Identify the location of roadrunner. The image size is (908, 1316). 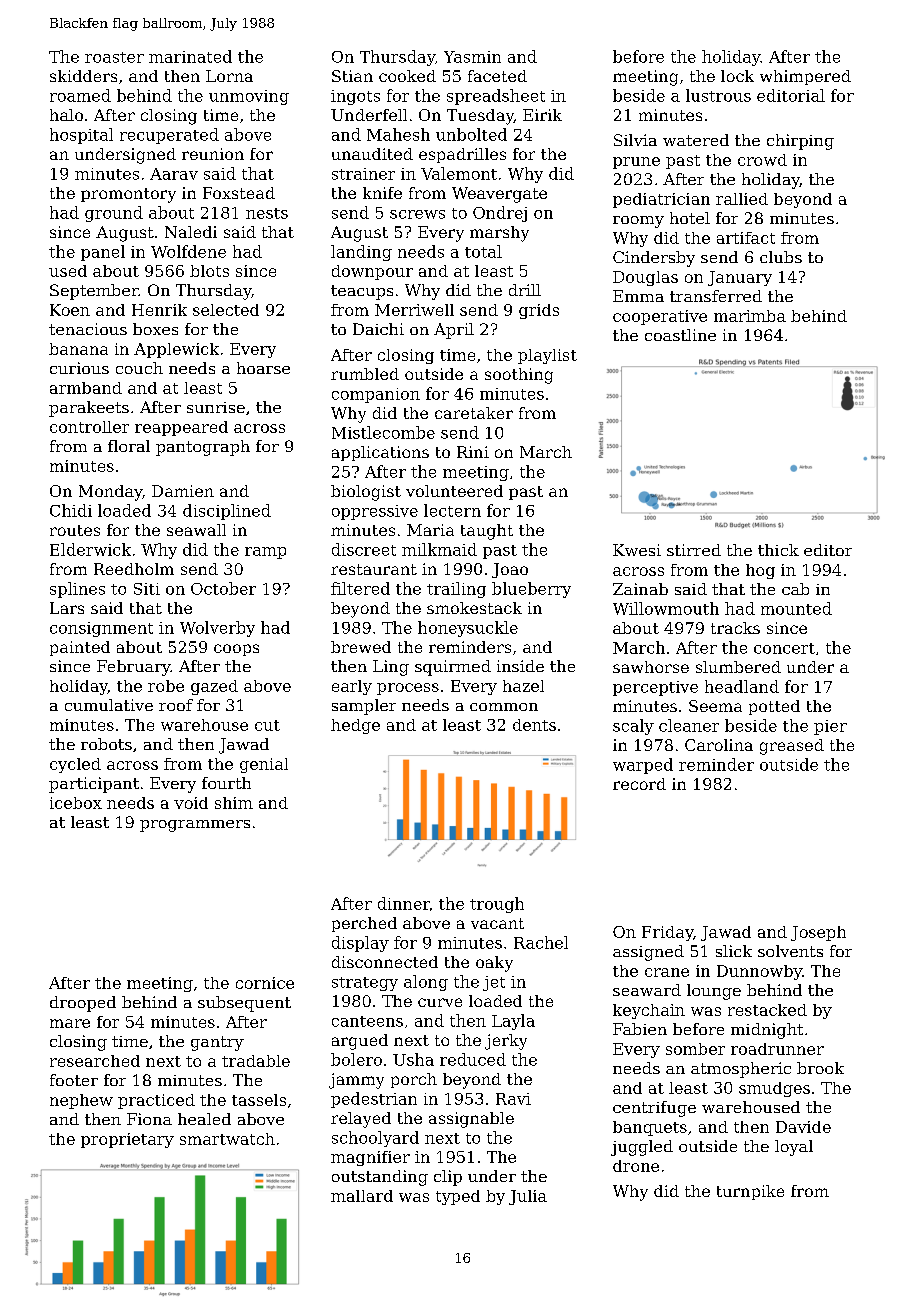
(777, 1049).
